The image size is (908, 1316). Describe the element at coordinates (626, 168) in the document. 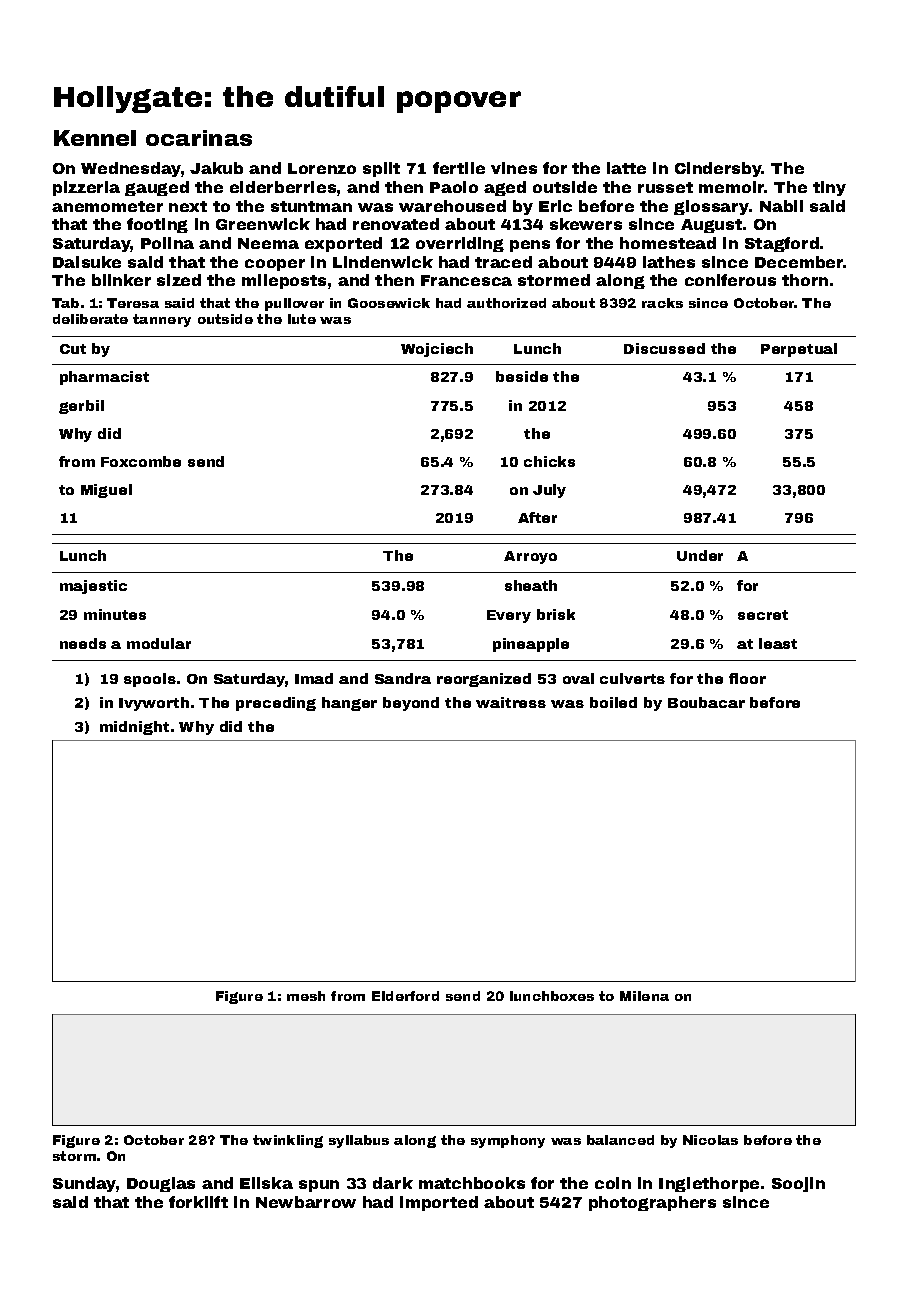

I see `latte` at that location.
